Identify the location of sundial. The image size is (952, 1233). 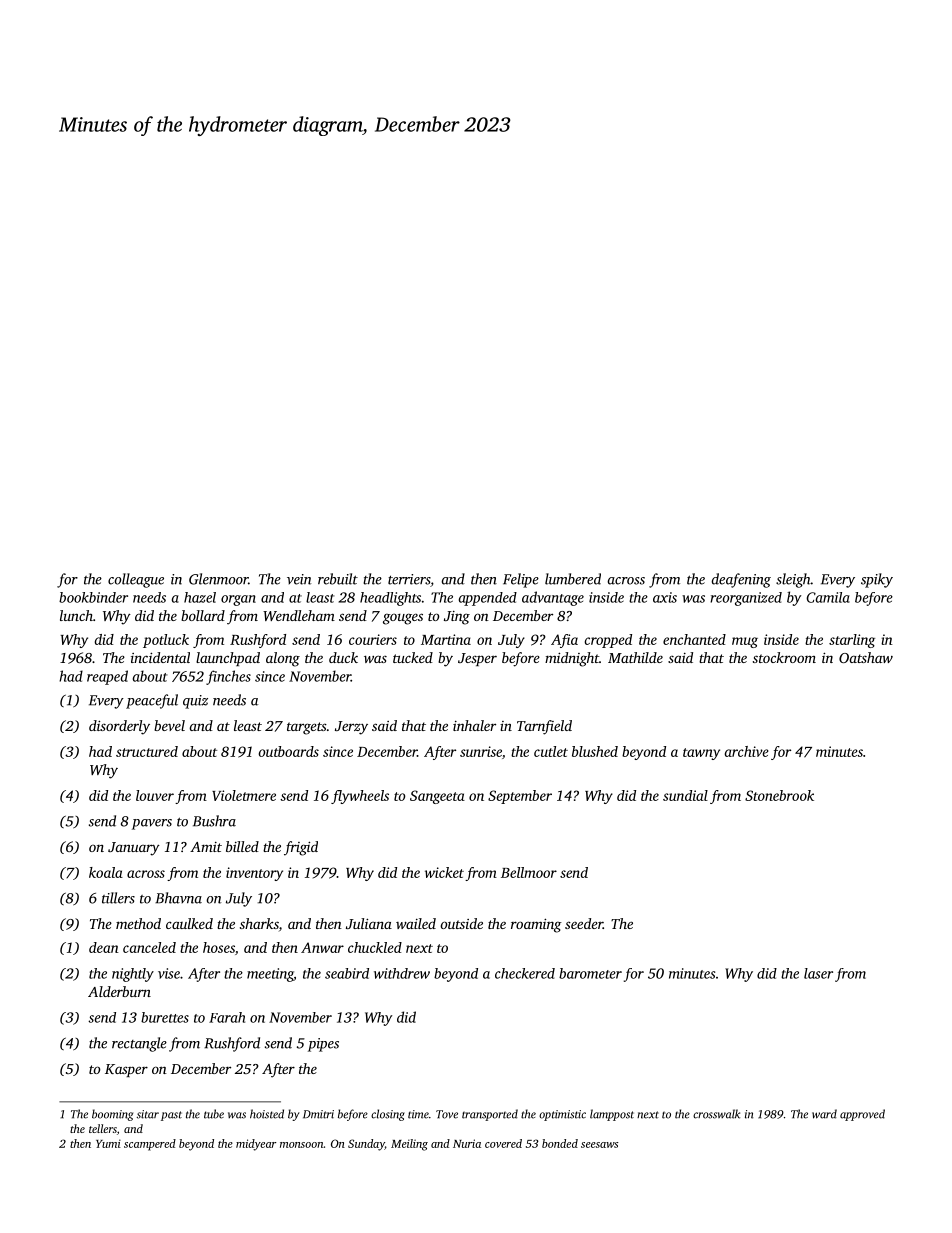
(685, 795).
